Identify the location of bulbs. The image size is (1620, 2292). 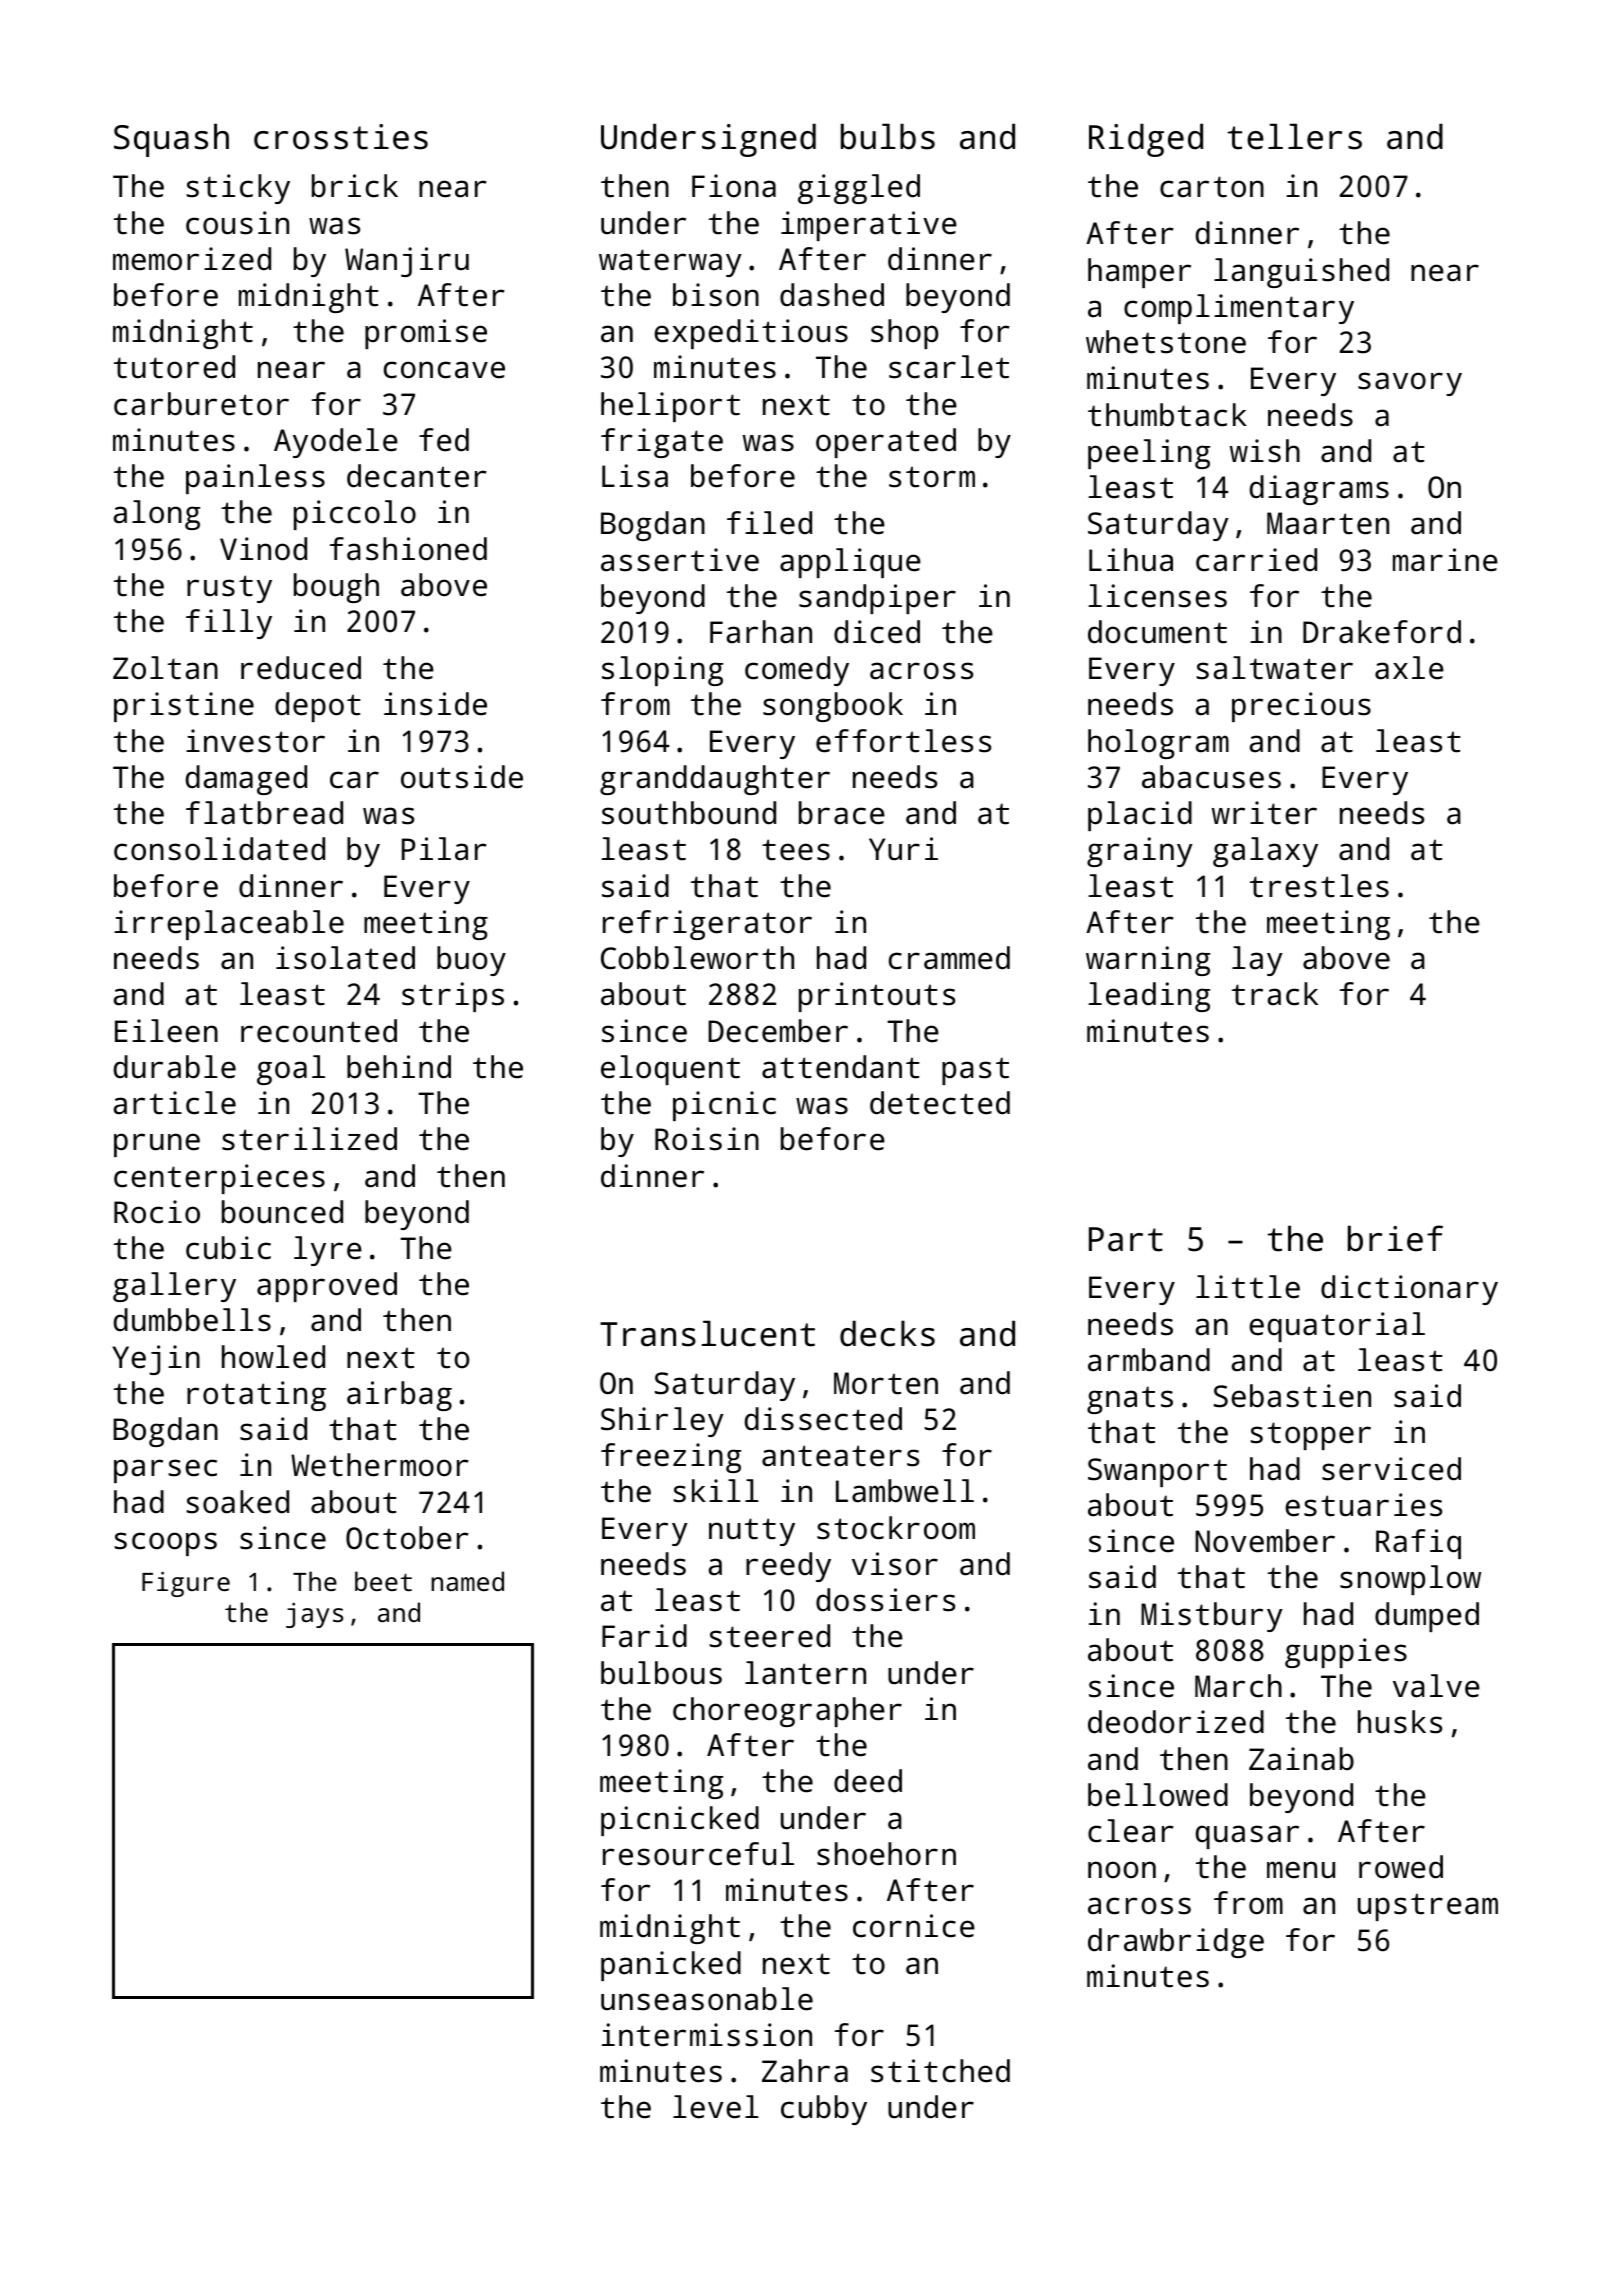
(888, 136).
